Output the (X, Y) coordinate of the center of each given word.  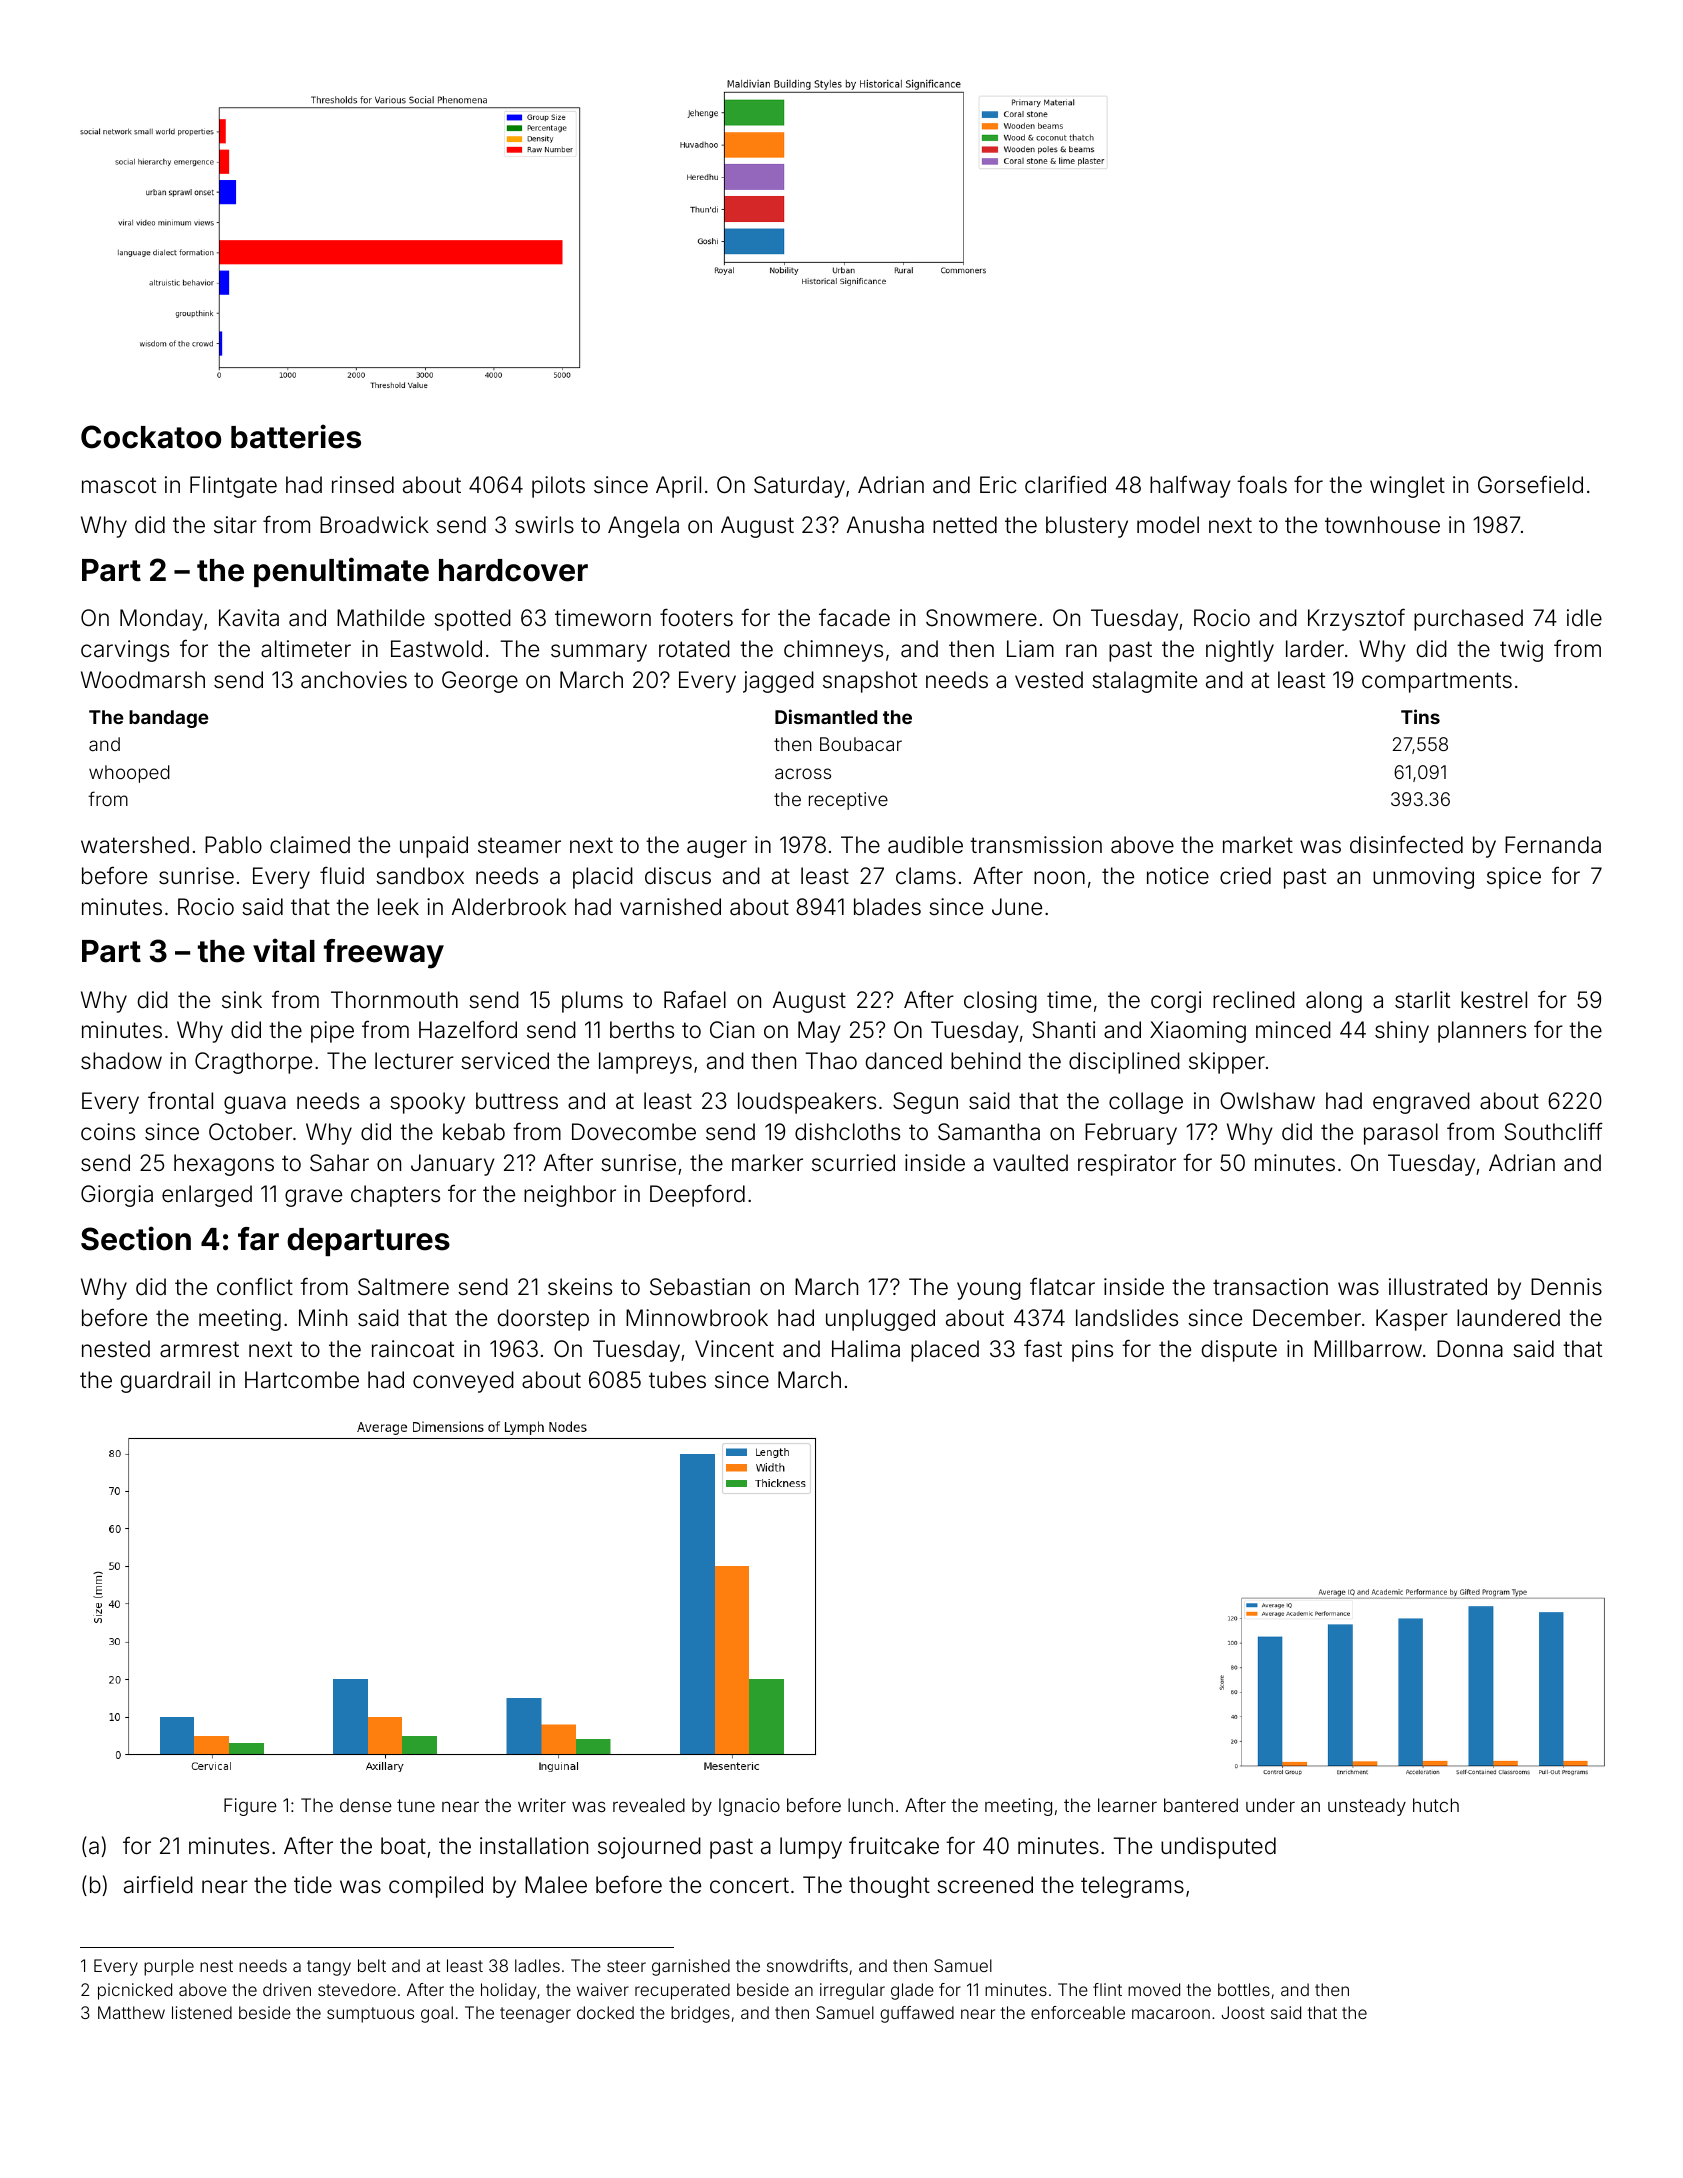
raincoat (413, 1349)
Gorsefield (1530, 484)
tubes (677, 1380)
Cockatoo (151, 437)
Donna (1470, 1349)
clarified (1065, 484)
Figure (250, 1807)
